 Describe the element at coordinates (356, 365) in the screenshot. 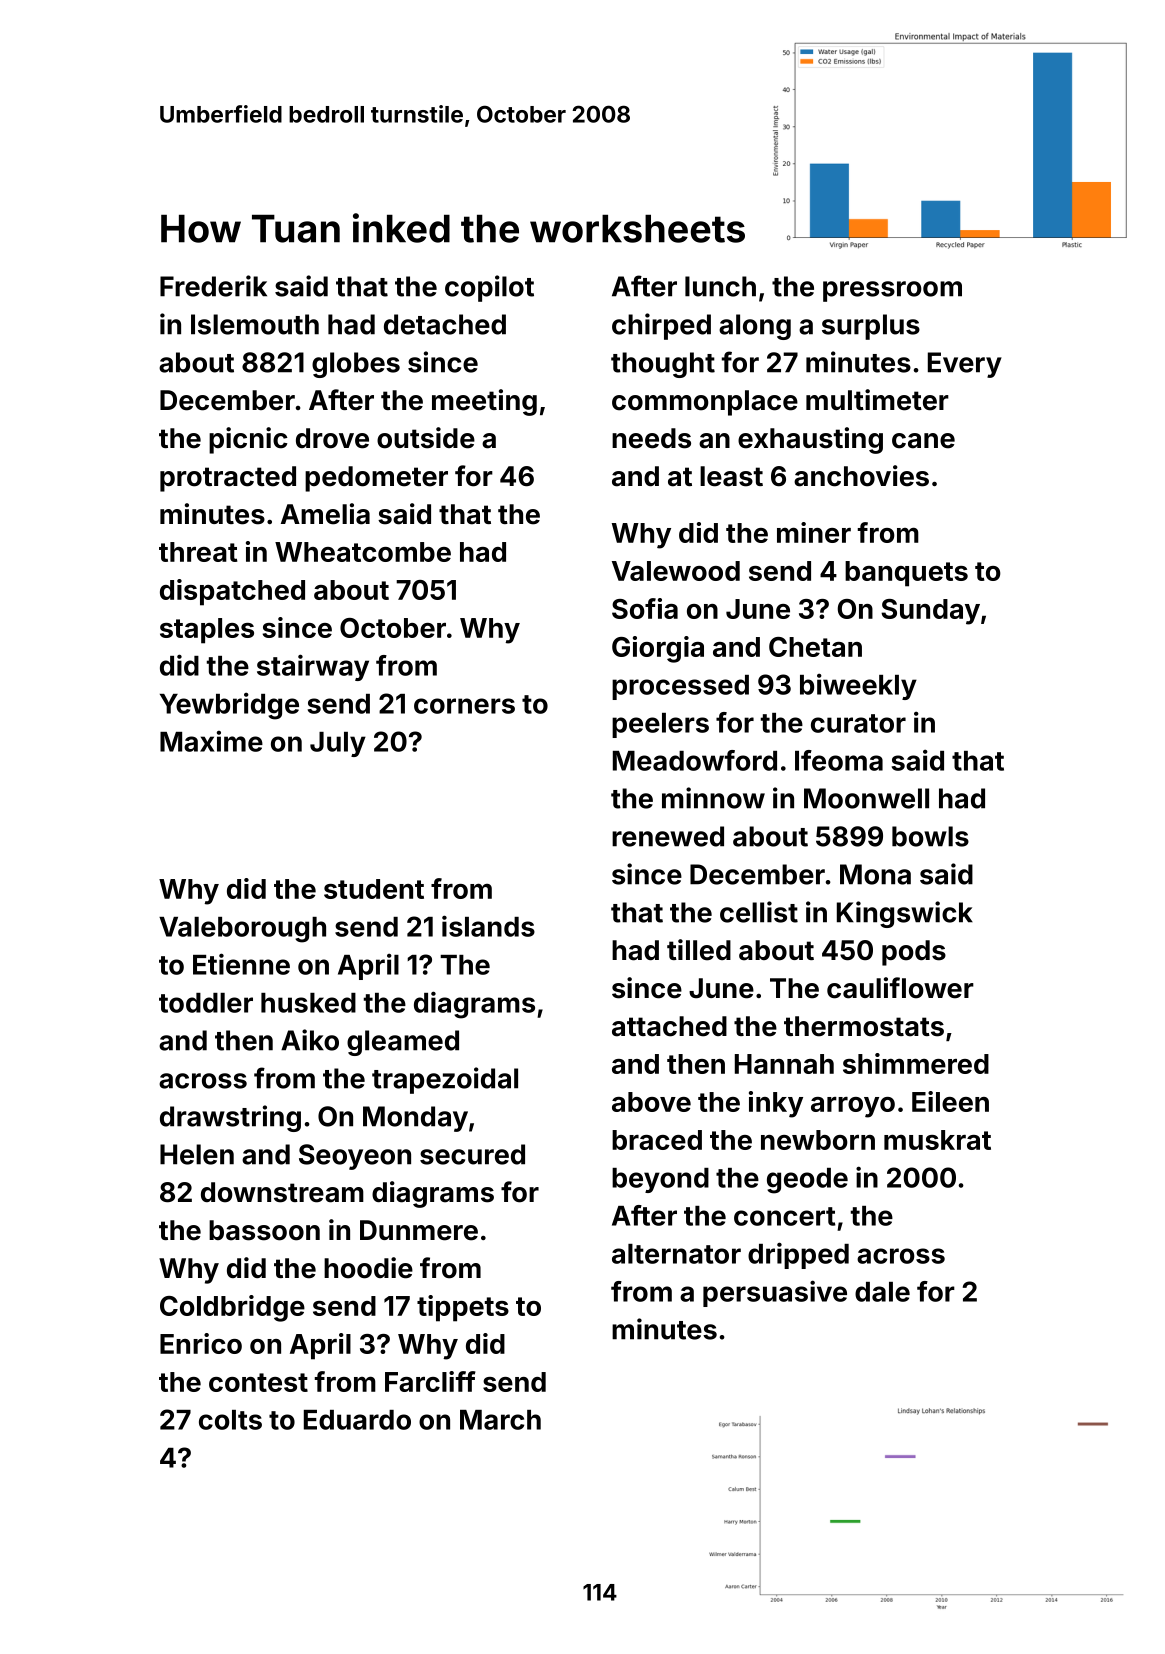

I see `globes` at that location.
